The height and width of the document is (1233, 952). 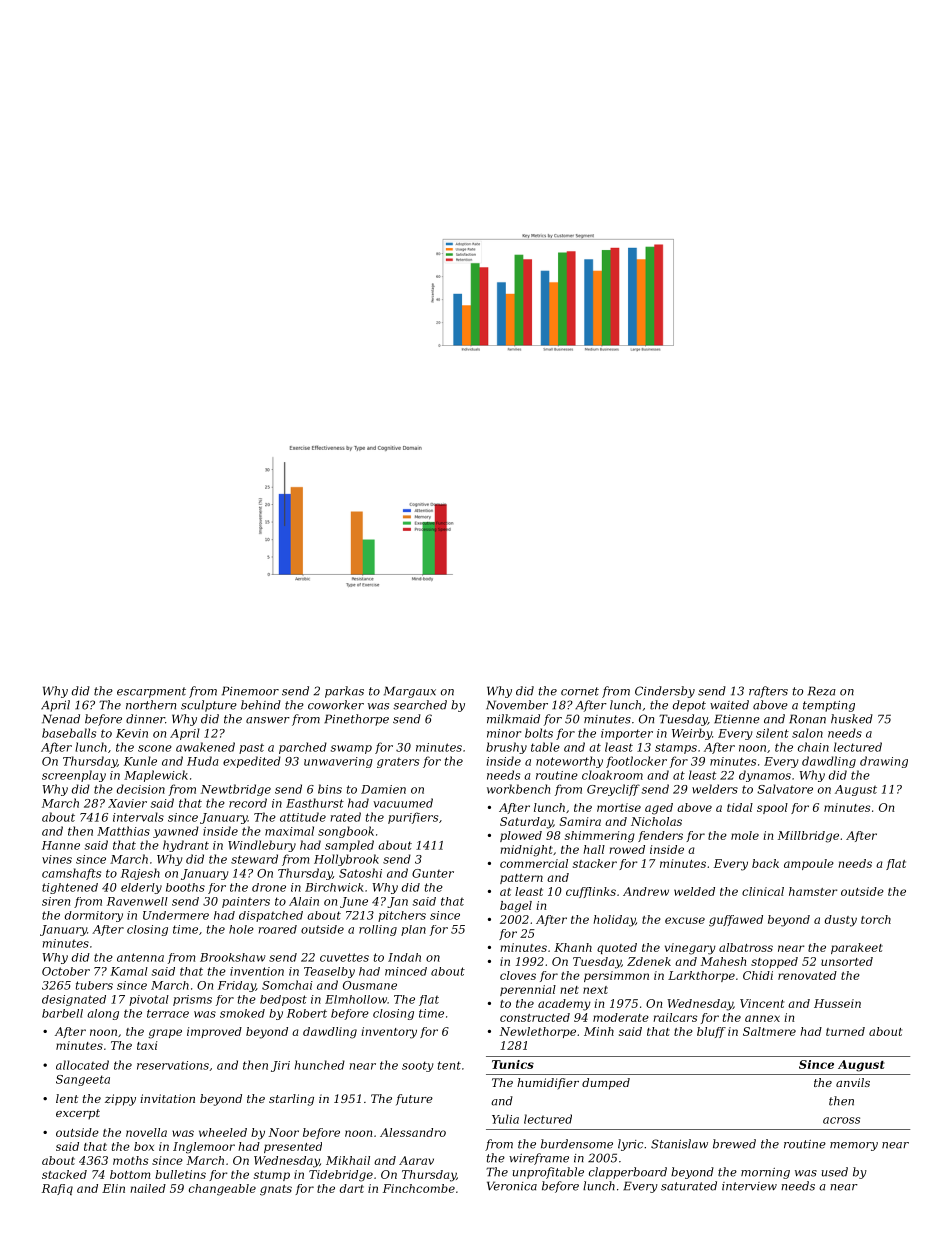 I want to click on dynamos, so click(x=765, y=776).
